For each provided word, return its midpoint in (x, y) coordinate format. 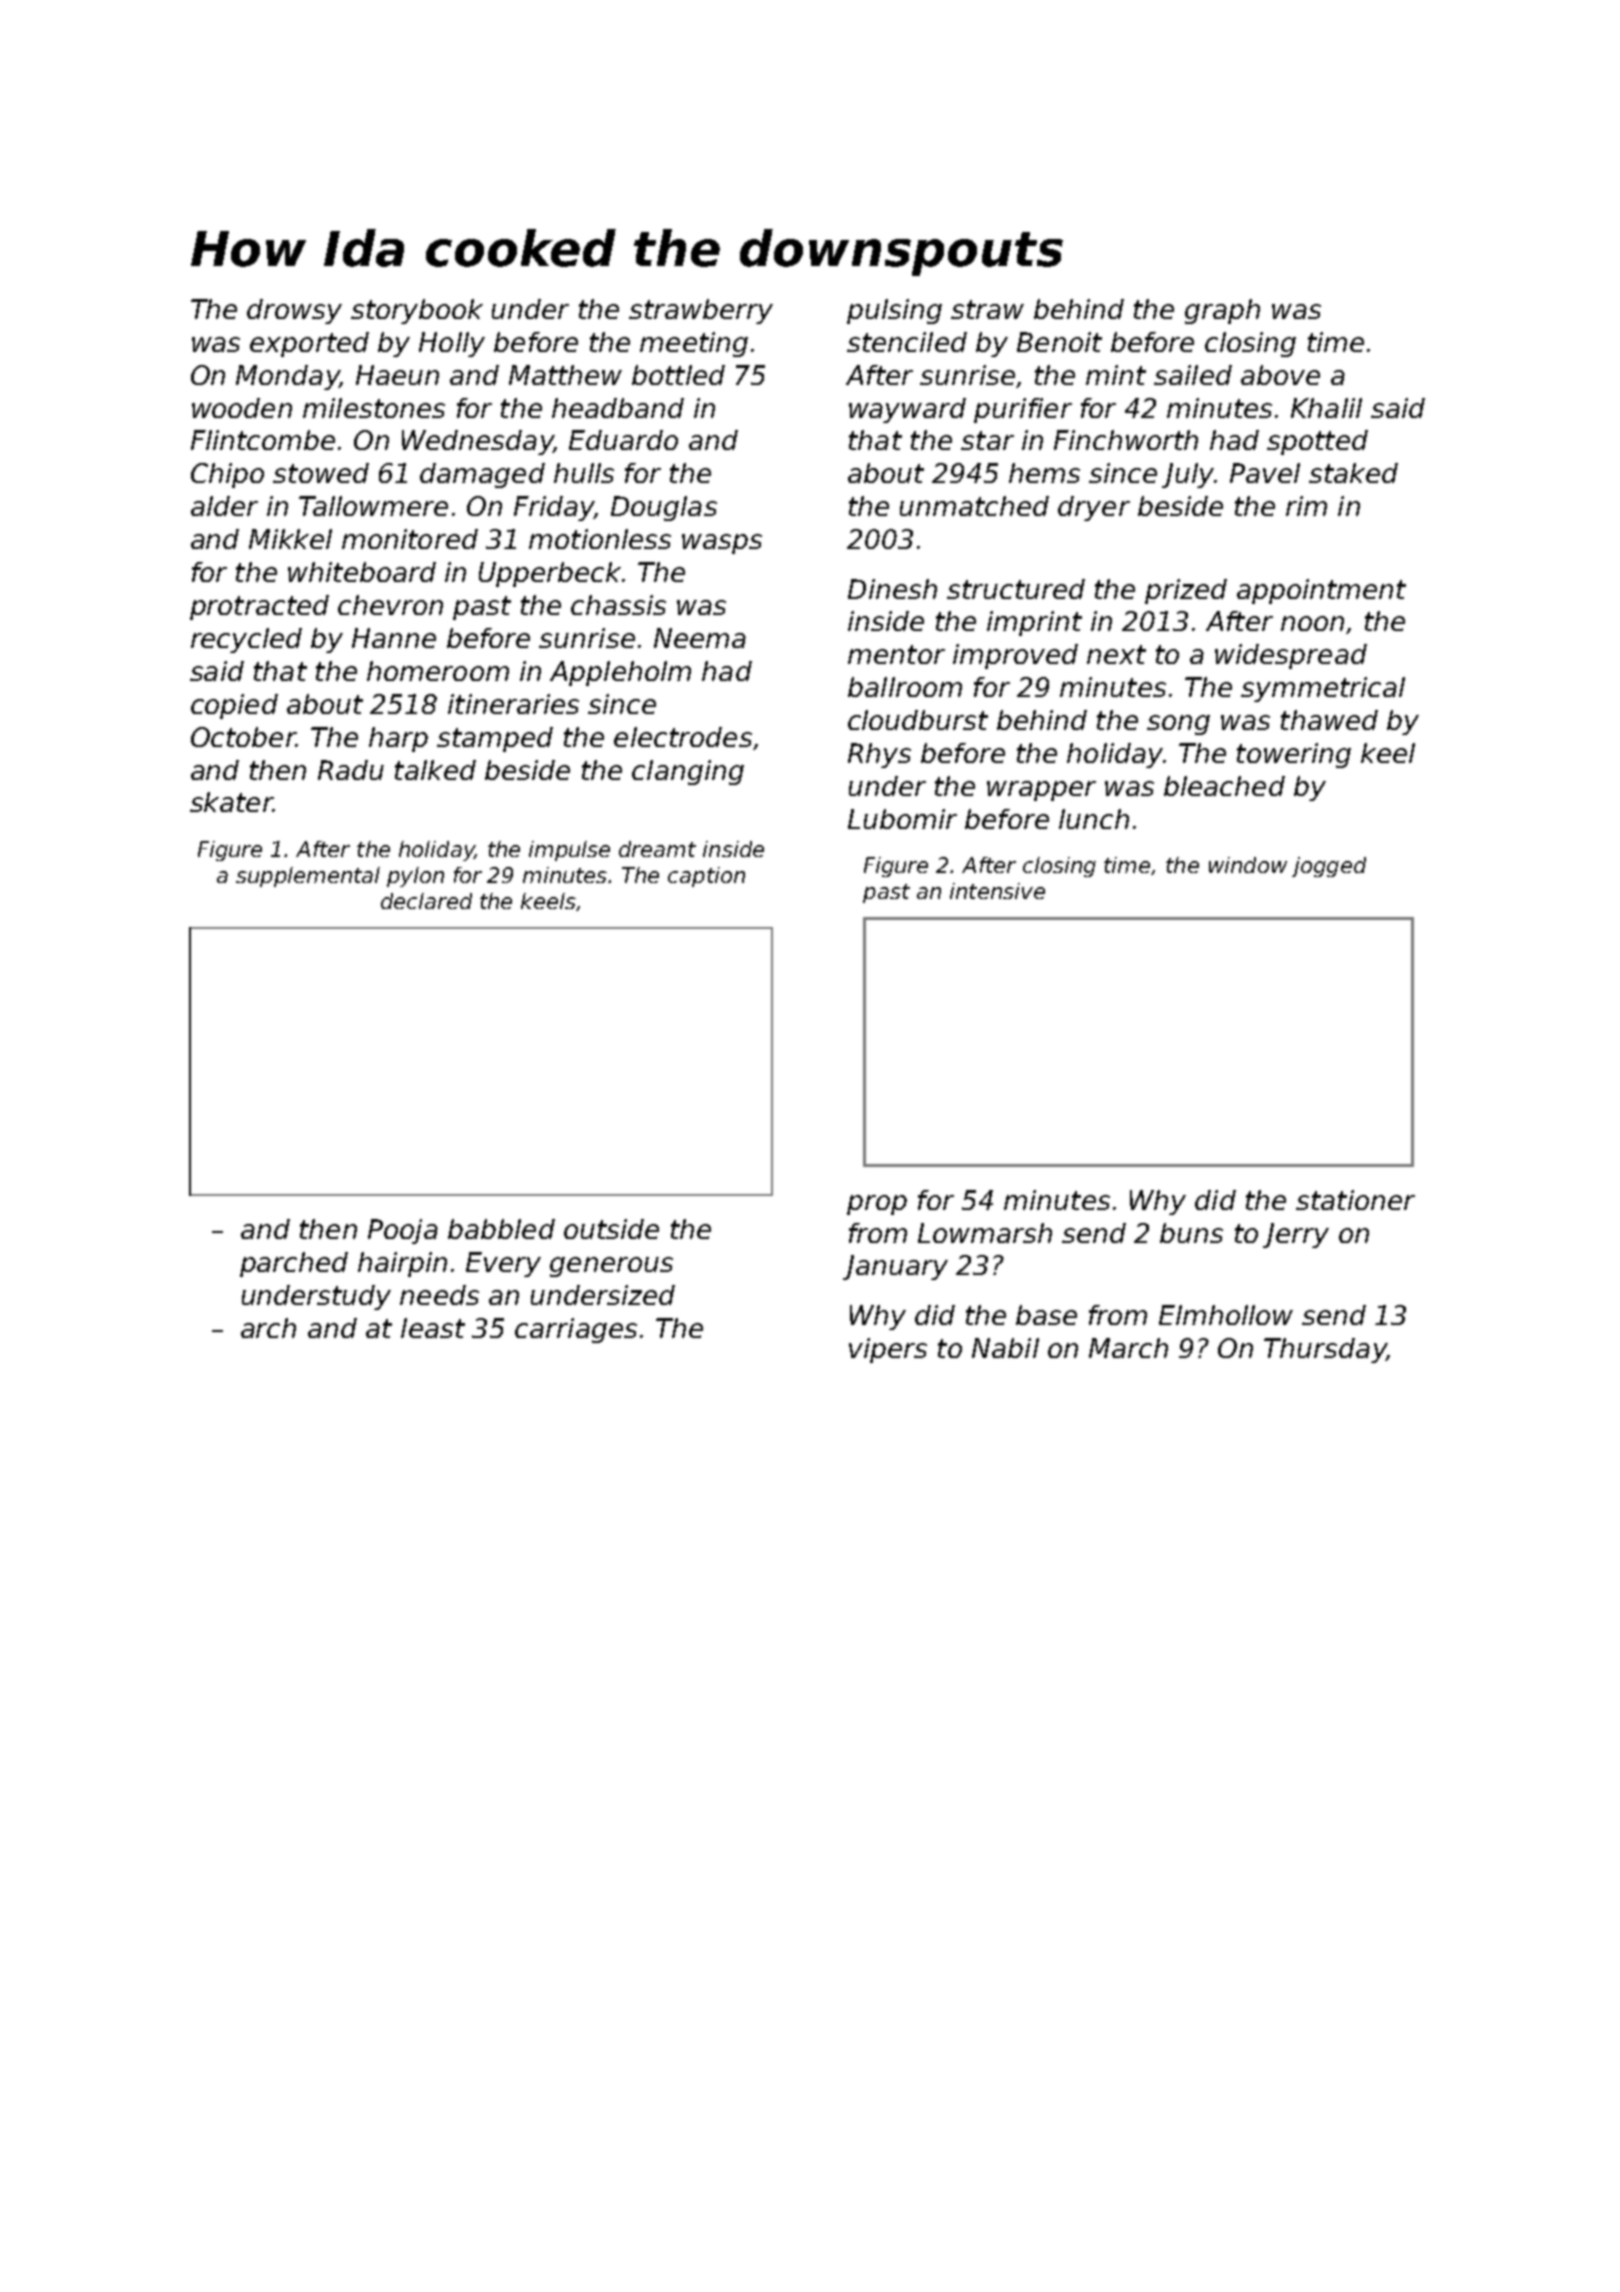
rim (1306, 506)
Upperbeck (550, 574)
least (433, 1328)
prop (877, 1205)
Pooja (403, 1231)
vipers (888, 1350)
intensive (997, 891)
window (1248, 865)
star (987, 440)
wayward (907, 410)
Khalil (1326, 408)
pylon (415, 877)
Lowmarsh (985, 1233)
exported (309, 344)
